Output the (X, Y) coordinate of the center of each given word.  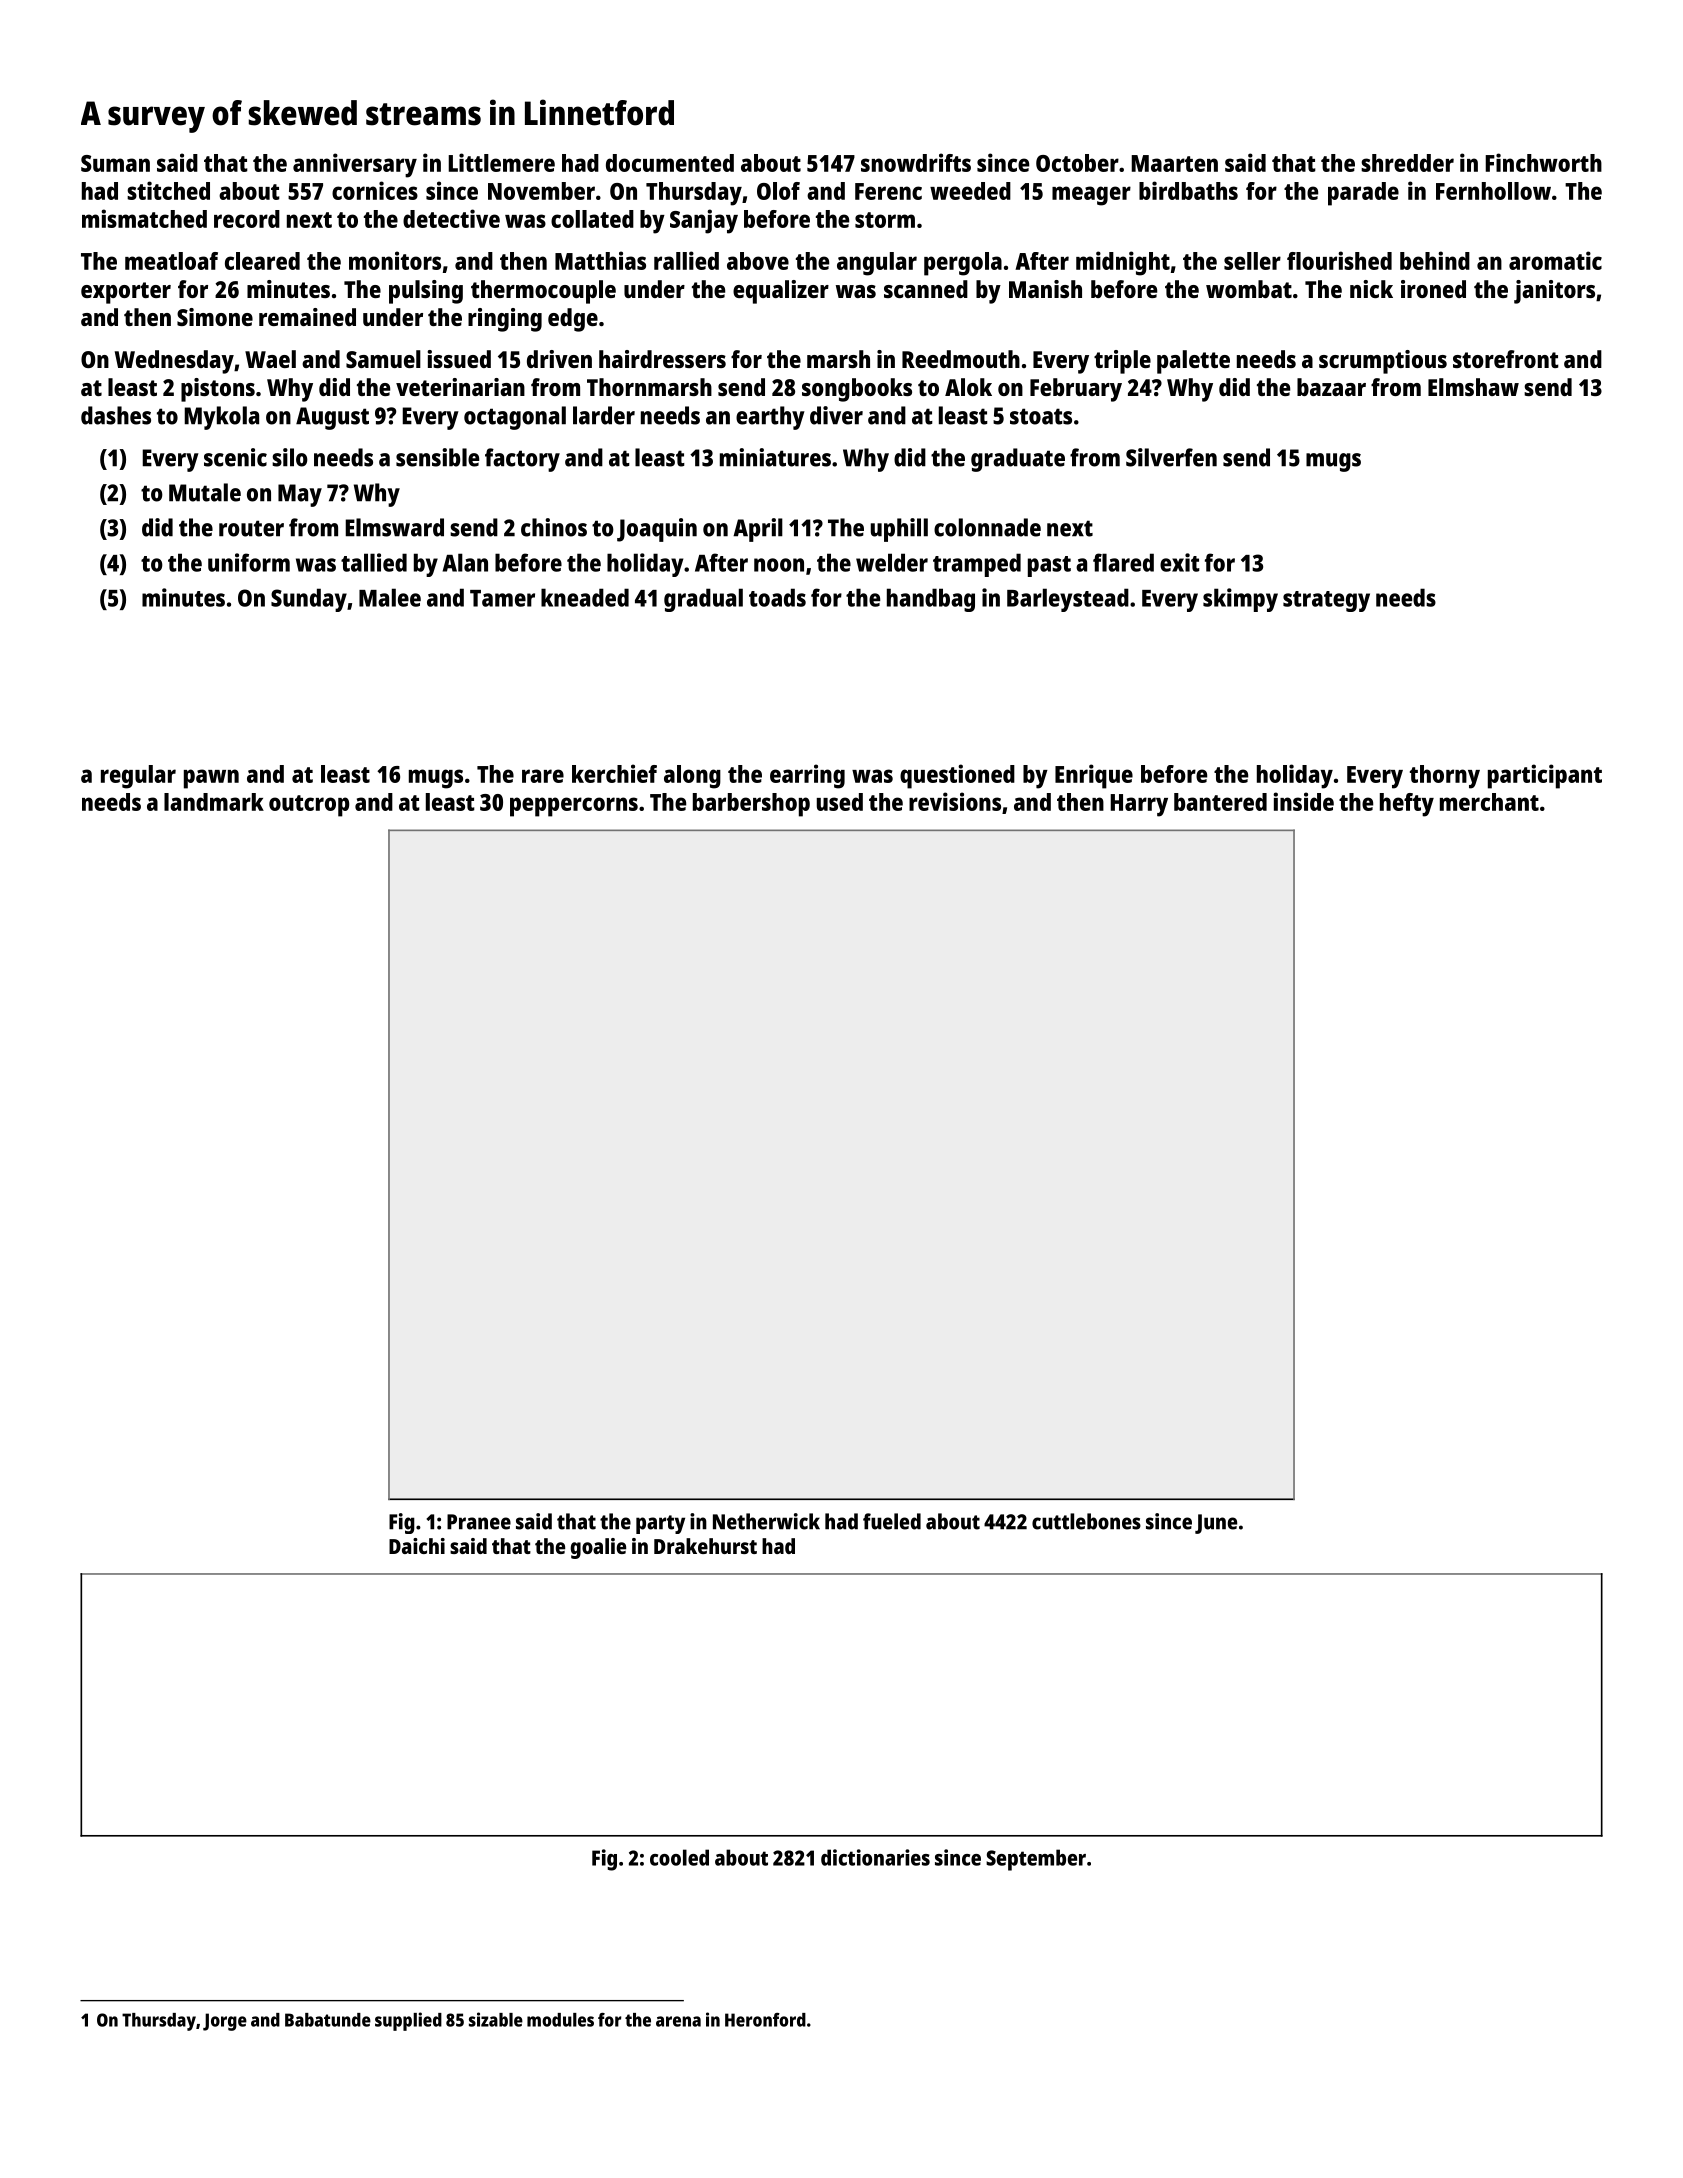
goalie (598, 1548)
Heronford (765, 2020)
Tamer (502, 598)
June (1216, 1524)
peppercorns (574, 807)
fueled (892, 1521)
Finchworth (1543, 162)
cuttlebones (1086, 1521)
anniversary (355, 165)
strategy (1326, 601)
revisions (955, 801)
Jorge (225, 2022)
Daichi (417, 1546)
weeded (970, 191)
